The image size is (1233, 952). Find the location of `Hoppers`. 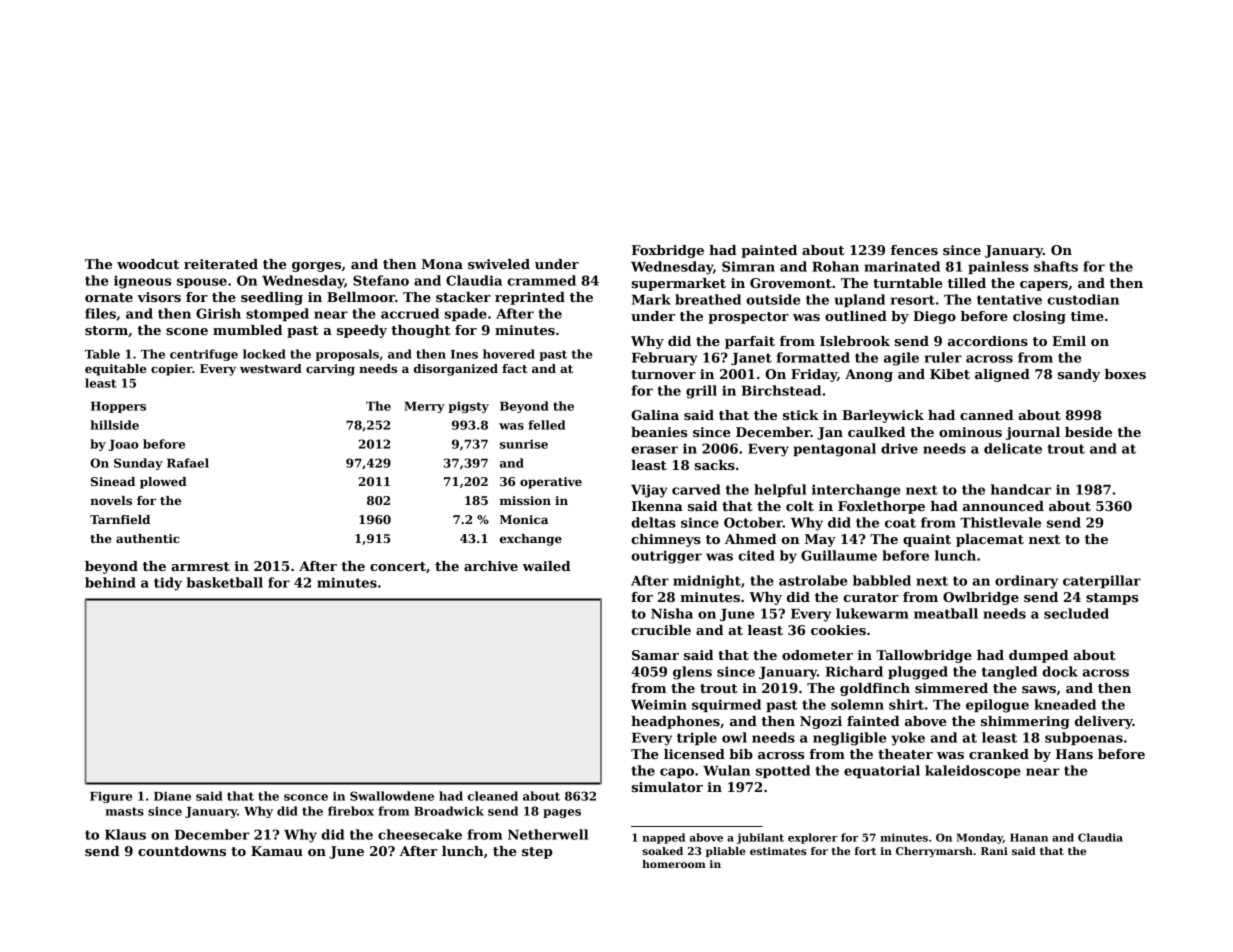

Hoppers is located at coordinates (118, 407).
